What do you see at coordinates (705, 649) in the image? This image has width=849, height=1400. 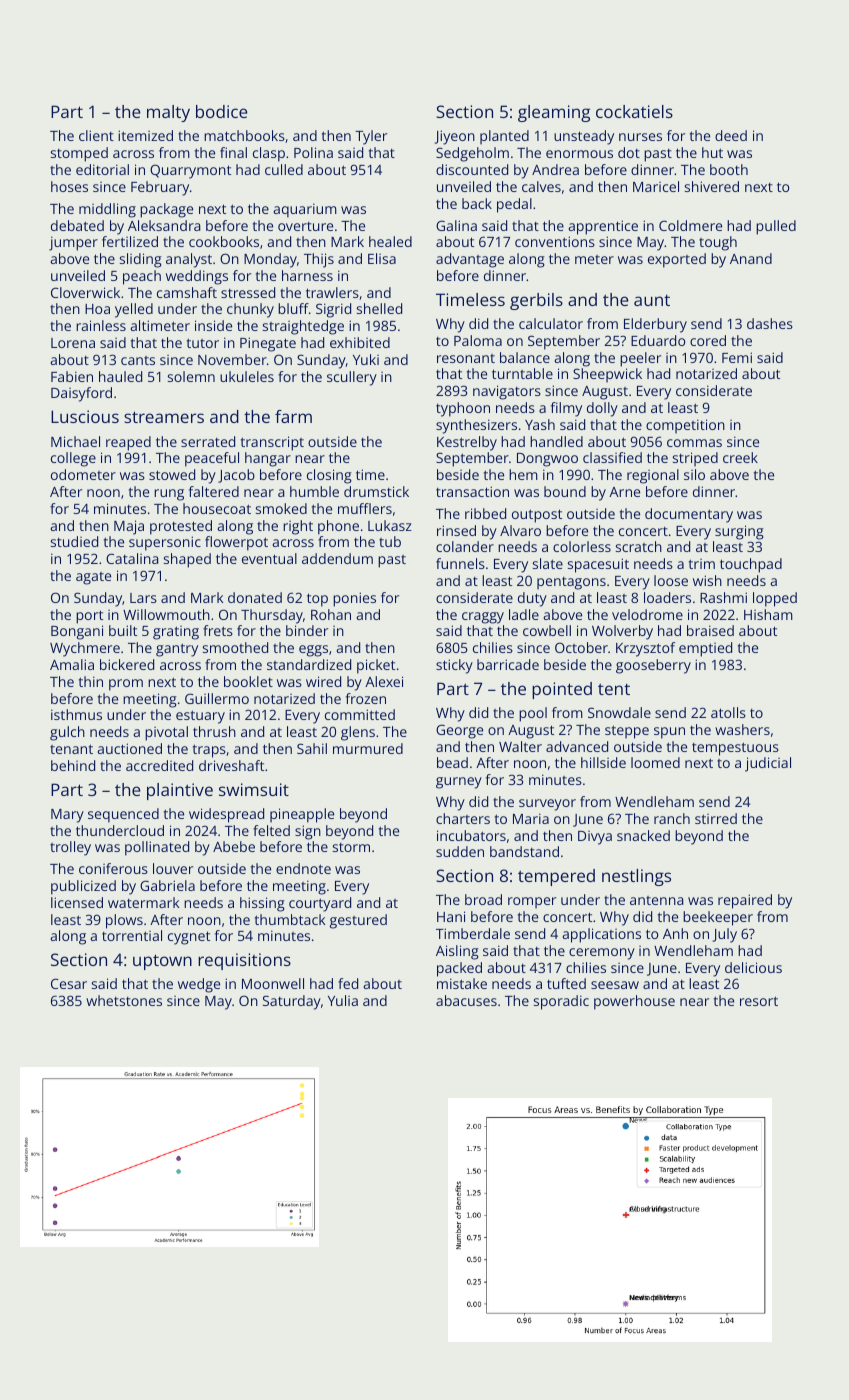 I see `emptied` at bounding box center [705, 649].
